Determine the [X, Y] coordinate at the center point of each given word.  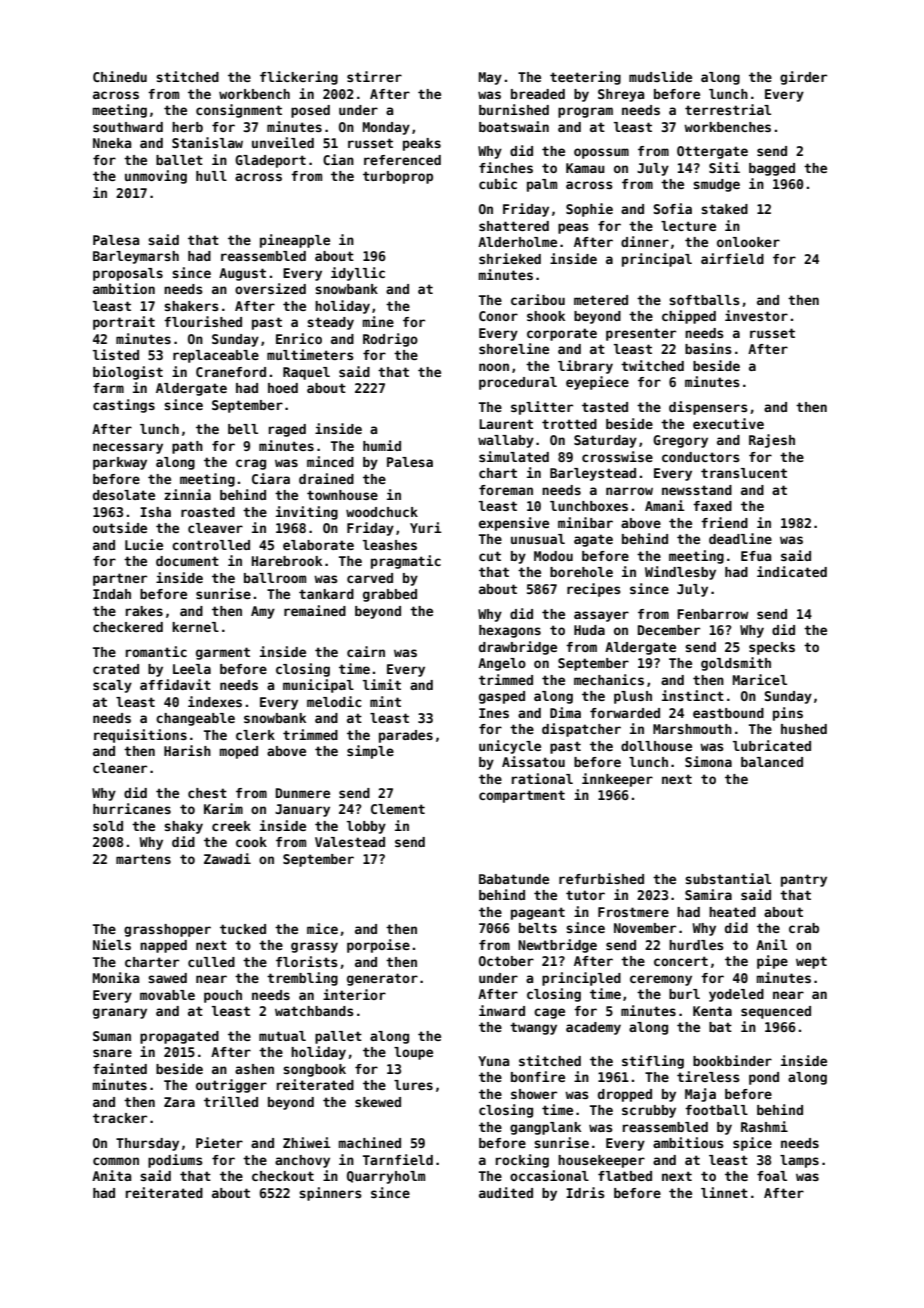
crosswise [617, 456]
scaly [112, 686]
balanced [772, 762]
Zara [179, 1102]
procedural [518, 383]
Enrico [299, 338]
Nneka [112, 143]
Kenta [712, 1011]
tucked [243, 929]
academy [593, 1028]
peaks [422, 144]
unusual [538, 539]
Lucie [144, 544]
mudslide [660, 76]
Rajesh [772, 441]
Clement [398, 809]
